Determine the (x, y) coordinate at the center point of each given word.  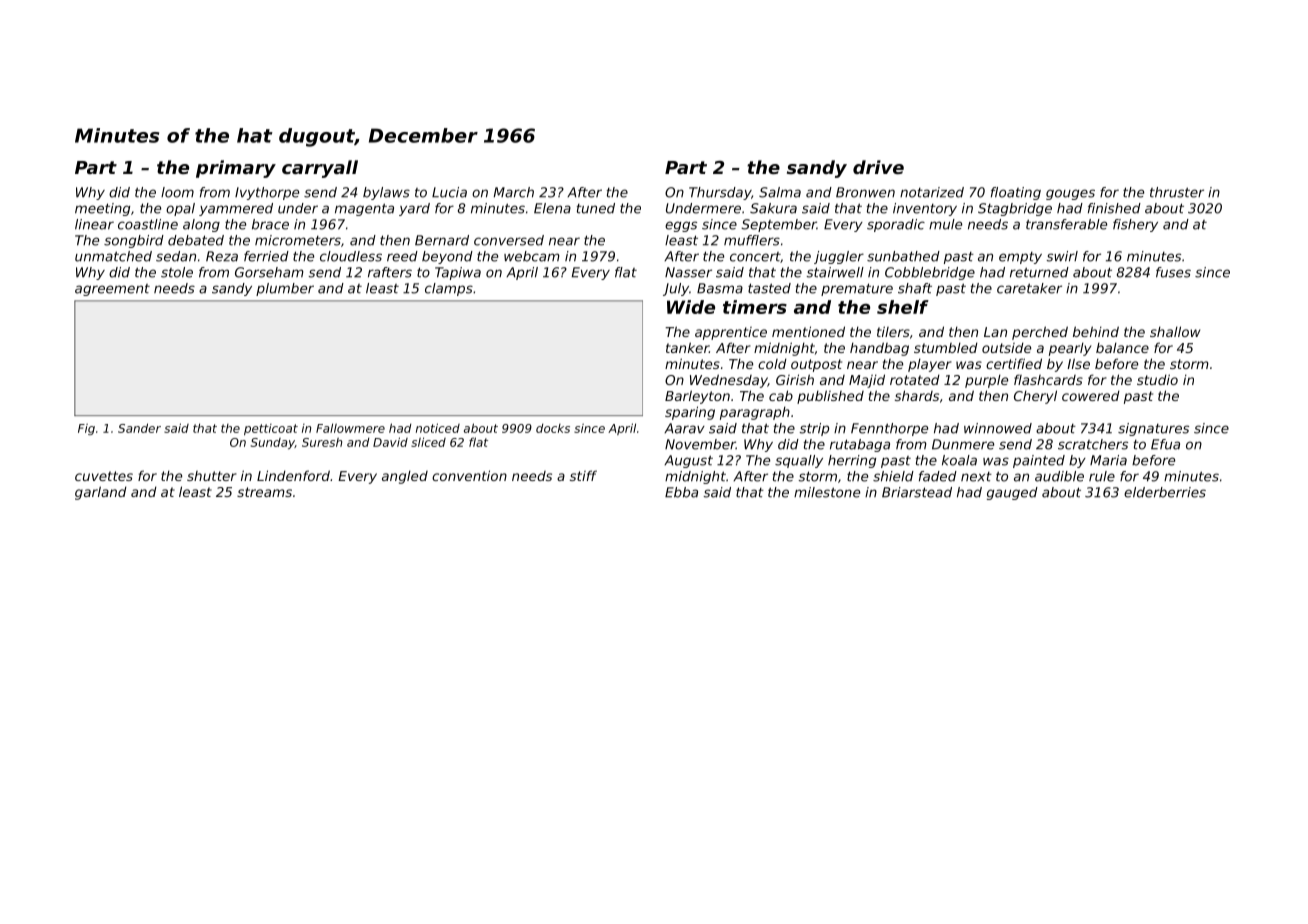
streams (264, 492)
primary (236, 169)
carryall (320, 169)
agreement (112, 290)
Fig (86, 429)
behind (1096, 331)
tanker (687, 347)
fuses (1173, 272)
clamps (449, 289)
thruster (1177, 192)
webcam (532, 256)
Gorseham (269, 272)
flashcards (1048, 379)
